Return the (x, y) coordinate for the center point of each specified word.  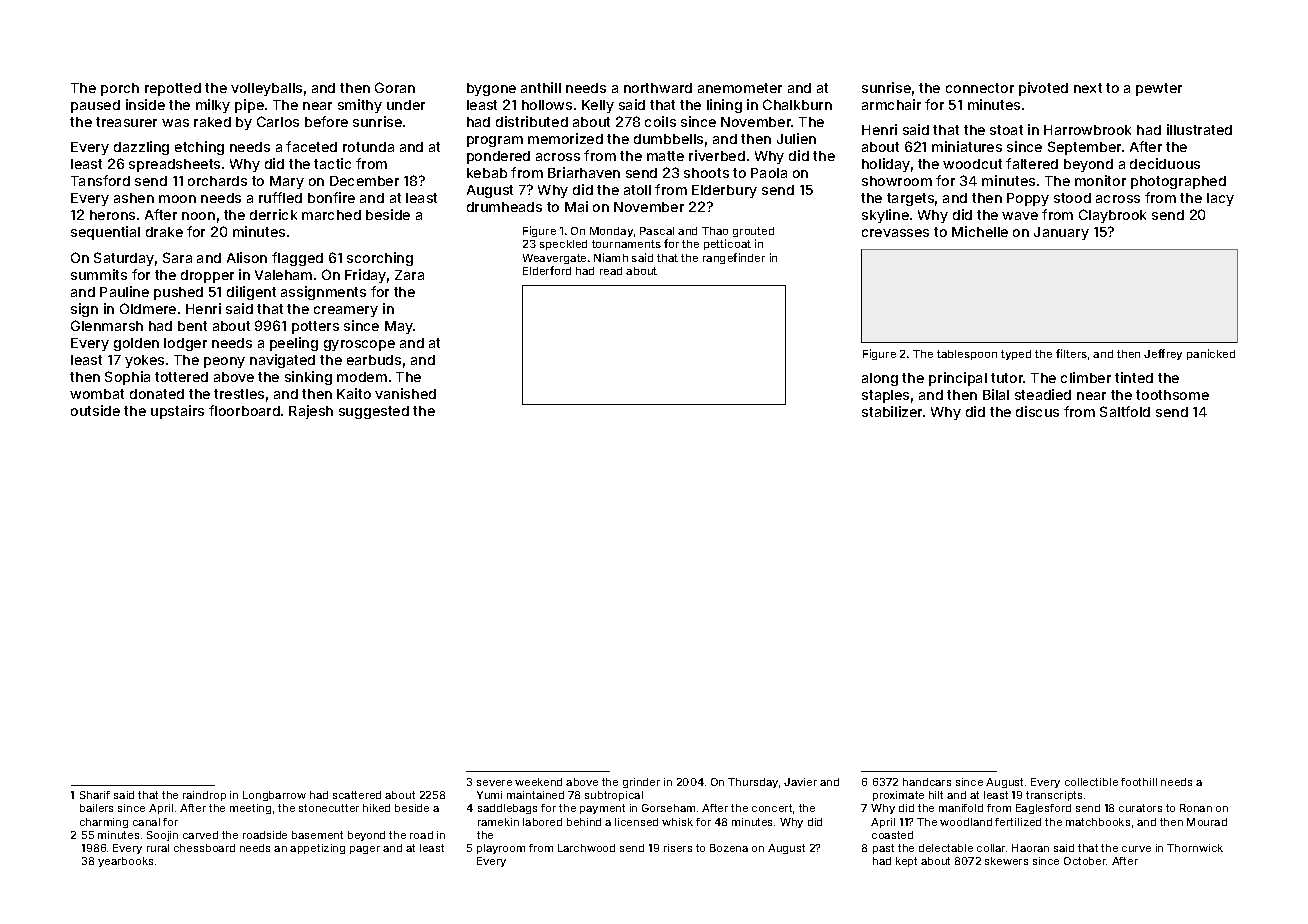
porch (120, 89)
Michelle (980, 231)
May (399, 327)
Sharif (95, 795)
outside (95, 410)
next (1088, 88)
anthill (541, 87)
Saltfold (1125, 411)
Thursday (753, 783)
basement (317, 835)
